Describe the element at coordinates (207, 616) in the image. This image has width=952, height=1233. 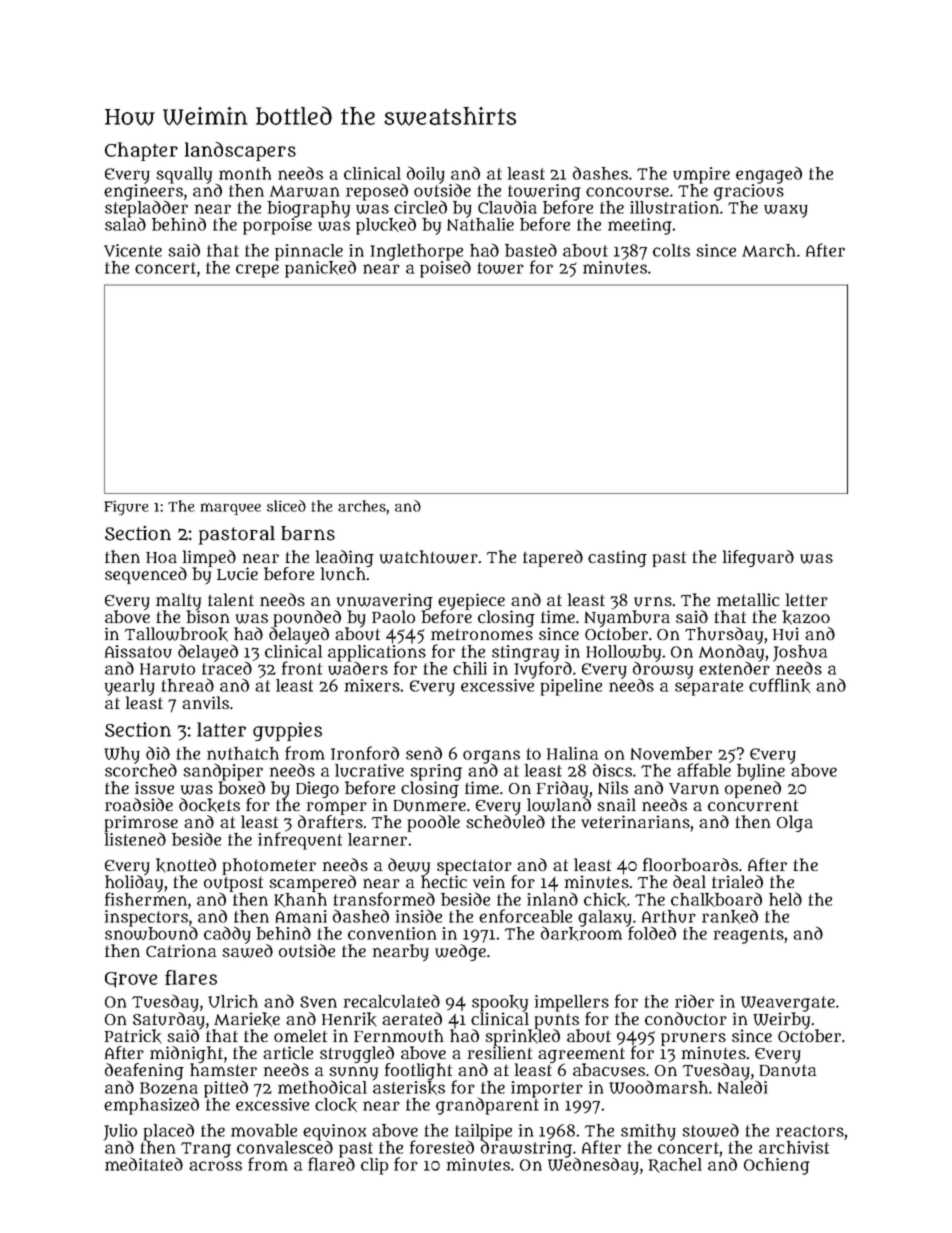
I see `bison` at that location.
